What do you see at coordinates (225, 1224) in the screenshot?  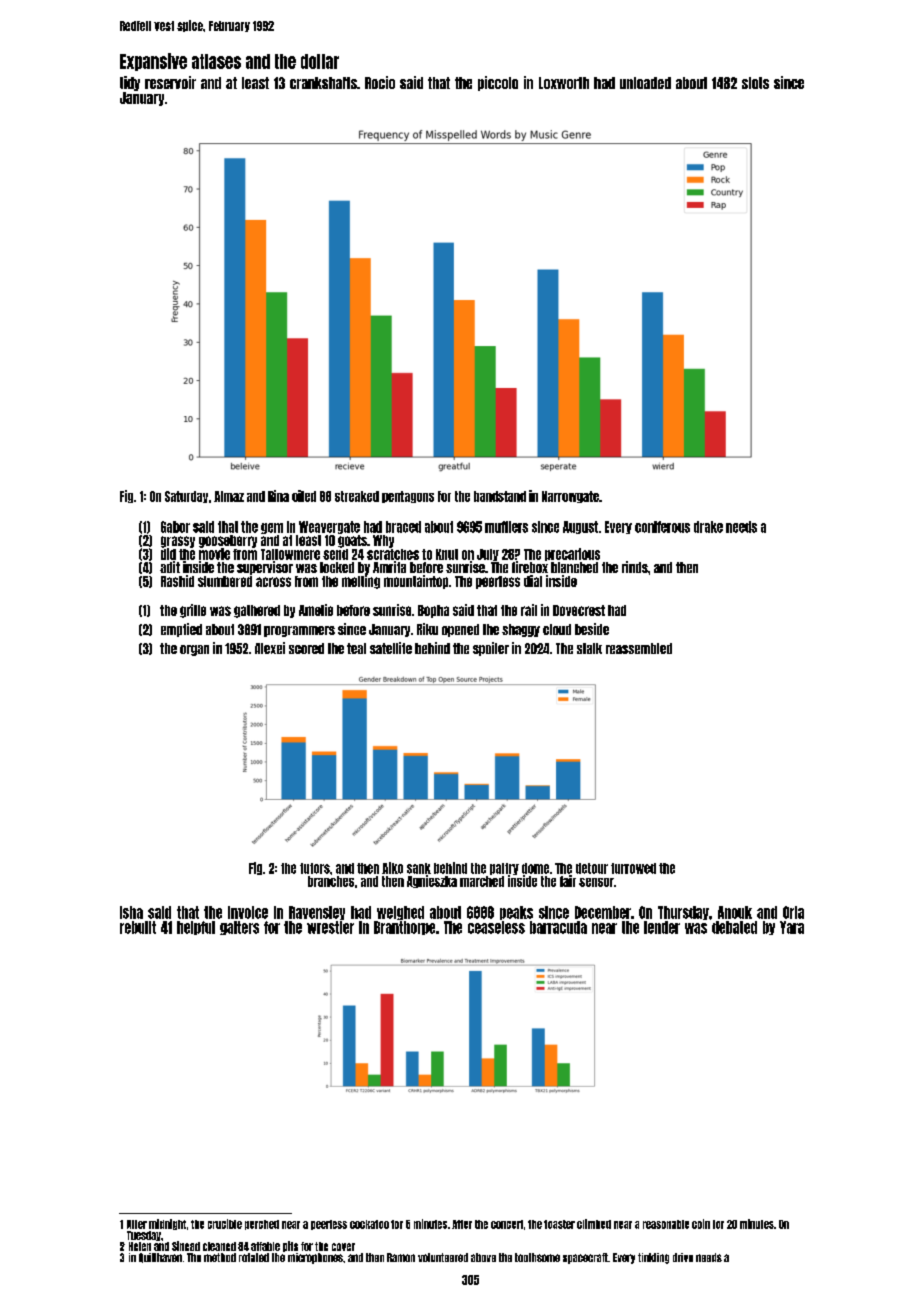 I see `crucible` at bounding box center [225, 1224].
